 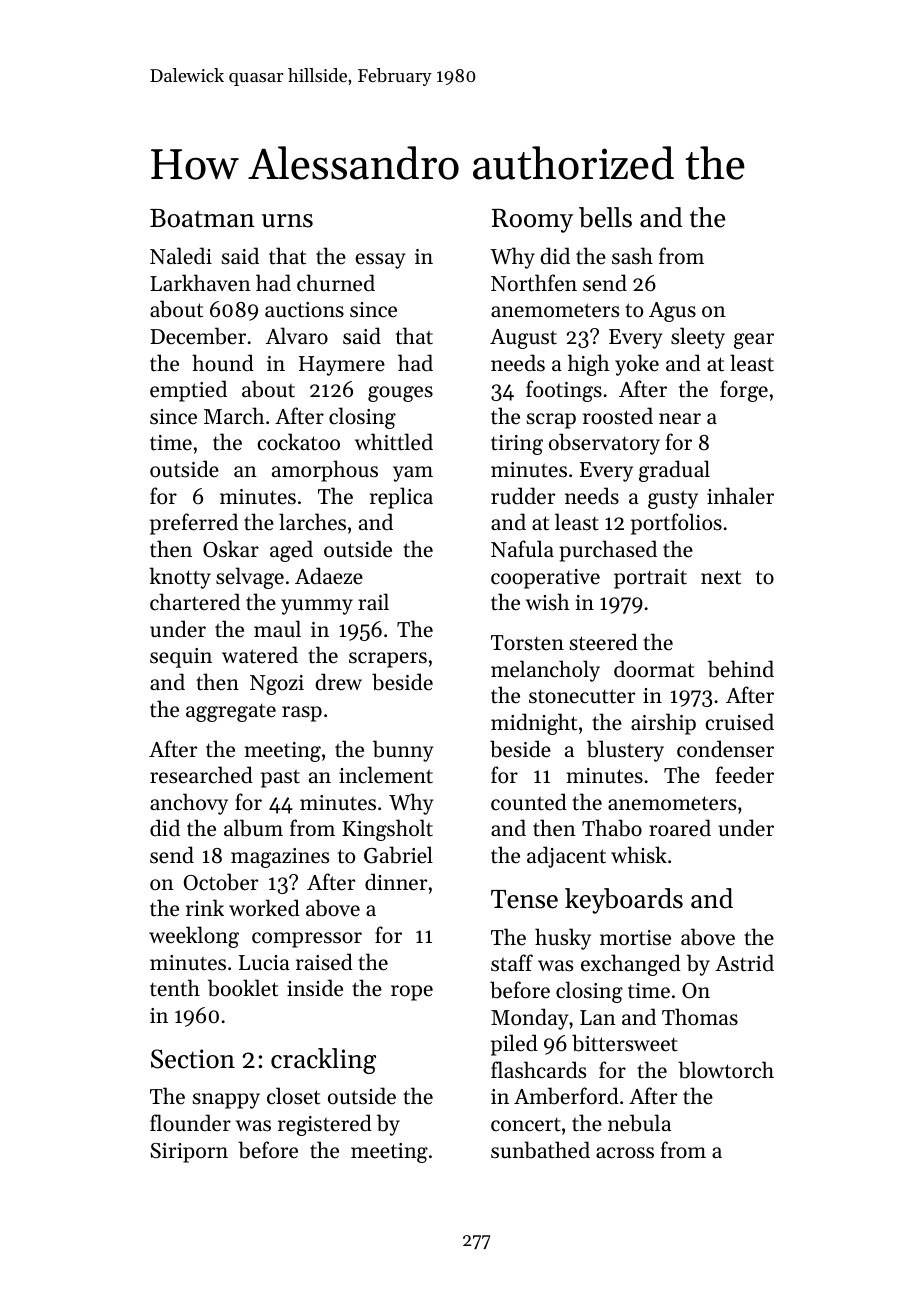 I want to click on cruised, so click(x=740, y=722).
